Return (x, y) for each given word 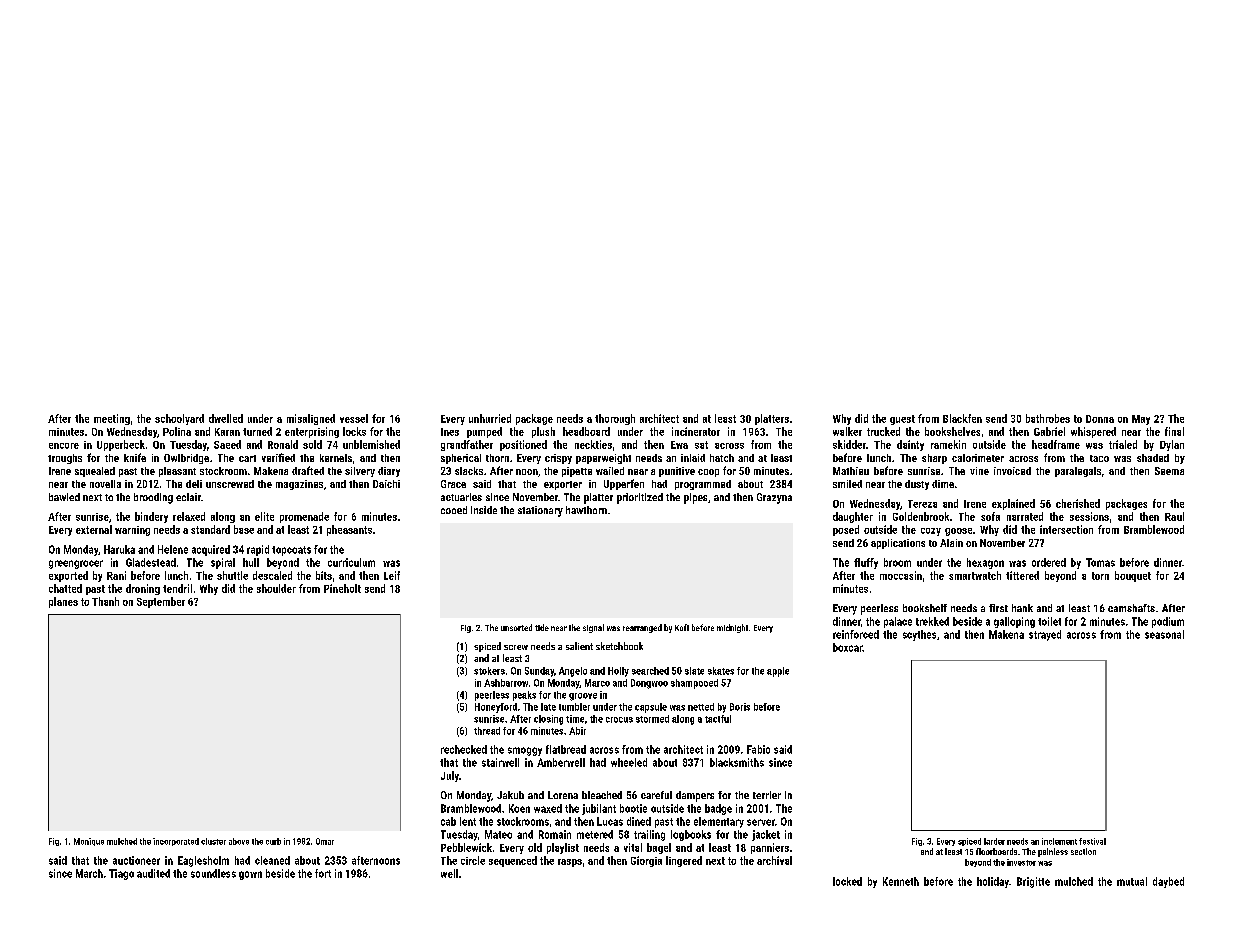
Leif (392, 575)
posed (846, 530)
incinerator (696, 431)
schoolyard (179, 419)
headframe (1056, 444)
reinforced (856, 634)
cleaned (272, 860)
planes (63, 602)
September (161, 602)
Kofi (682, 627)
